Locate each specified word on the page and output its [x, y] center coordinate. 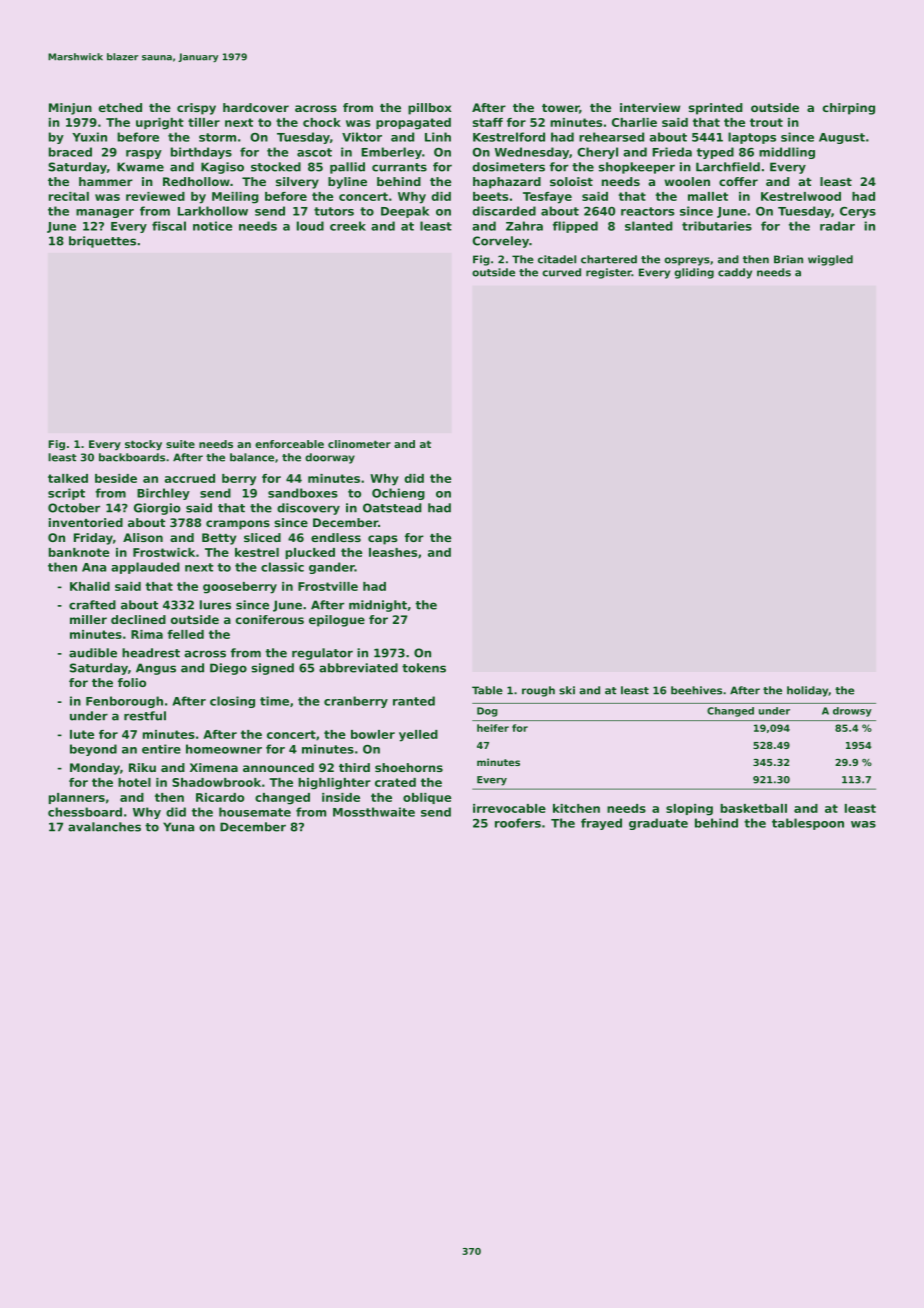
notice [212, 226]
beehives [696, 690]
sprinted [716, 109]
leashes [393, 552]
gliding [694, 273]
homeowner [224, 749]
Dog [487, 712]
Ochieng [398, 494]
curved [561, 272]
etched [120, 107]
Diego [228, 669]
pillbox [429, 109]
